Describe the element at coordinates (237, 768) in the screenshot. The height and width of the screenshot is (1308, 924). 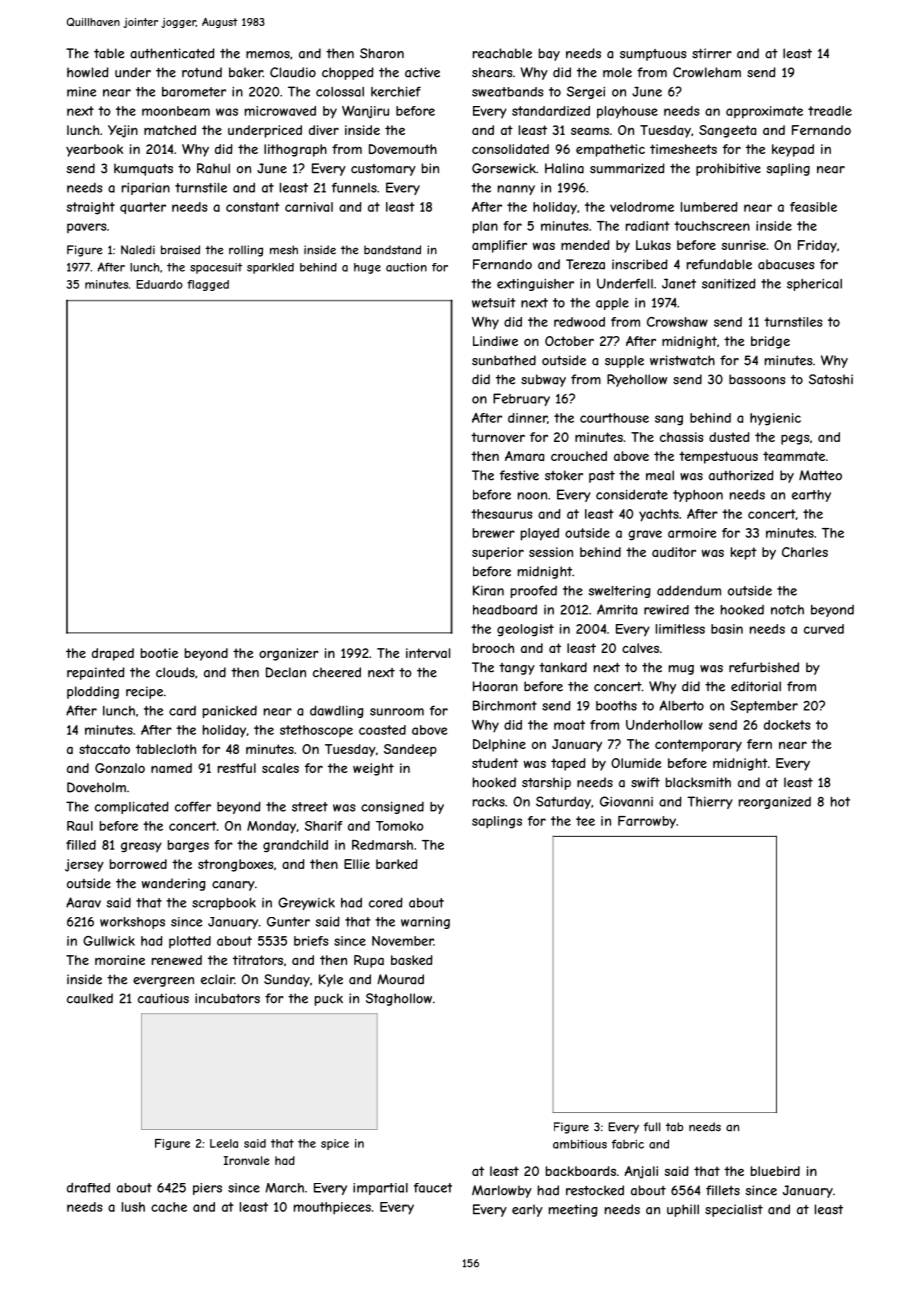
I see `restful` at that location.
